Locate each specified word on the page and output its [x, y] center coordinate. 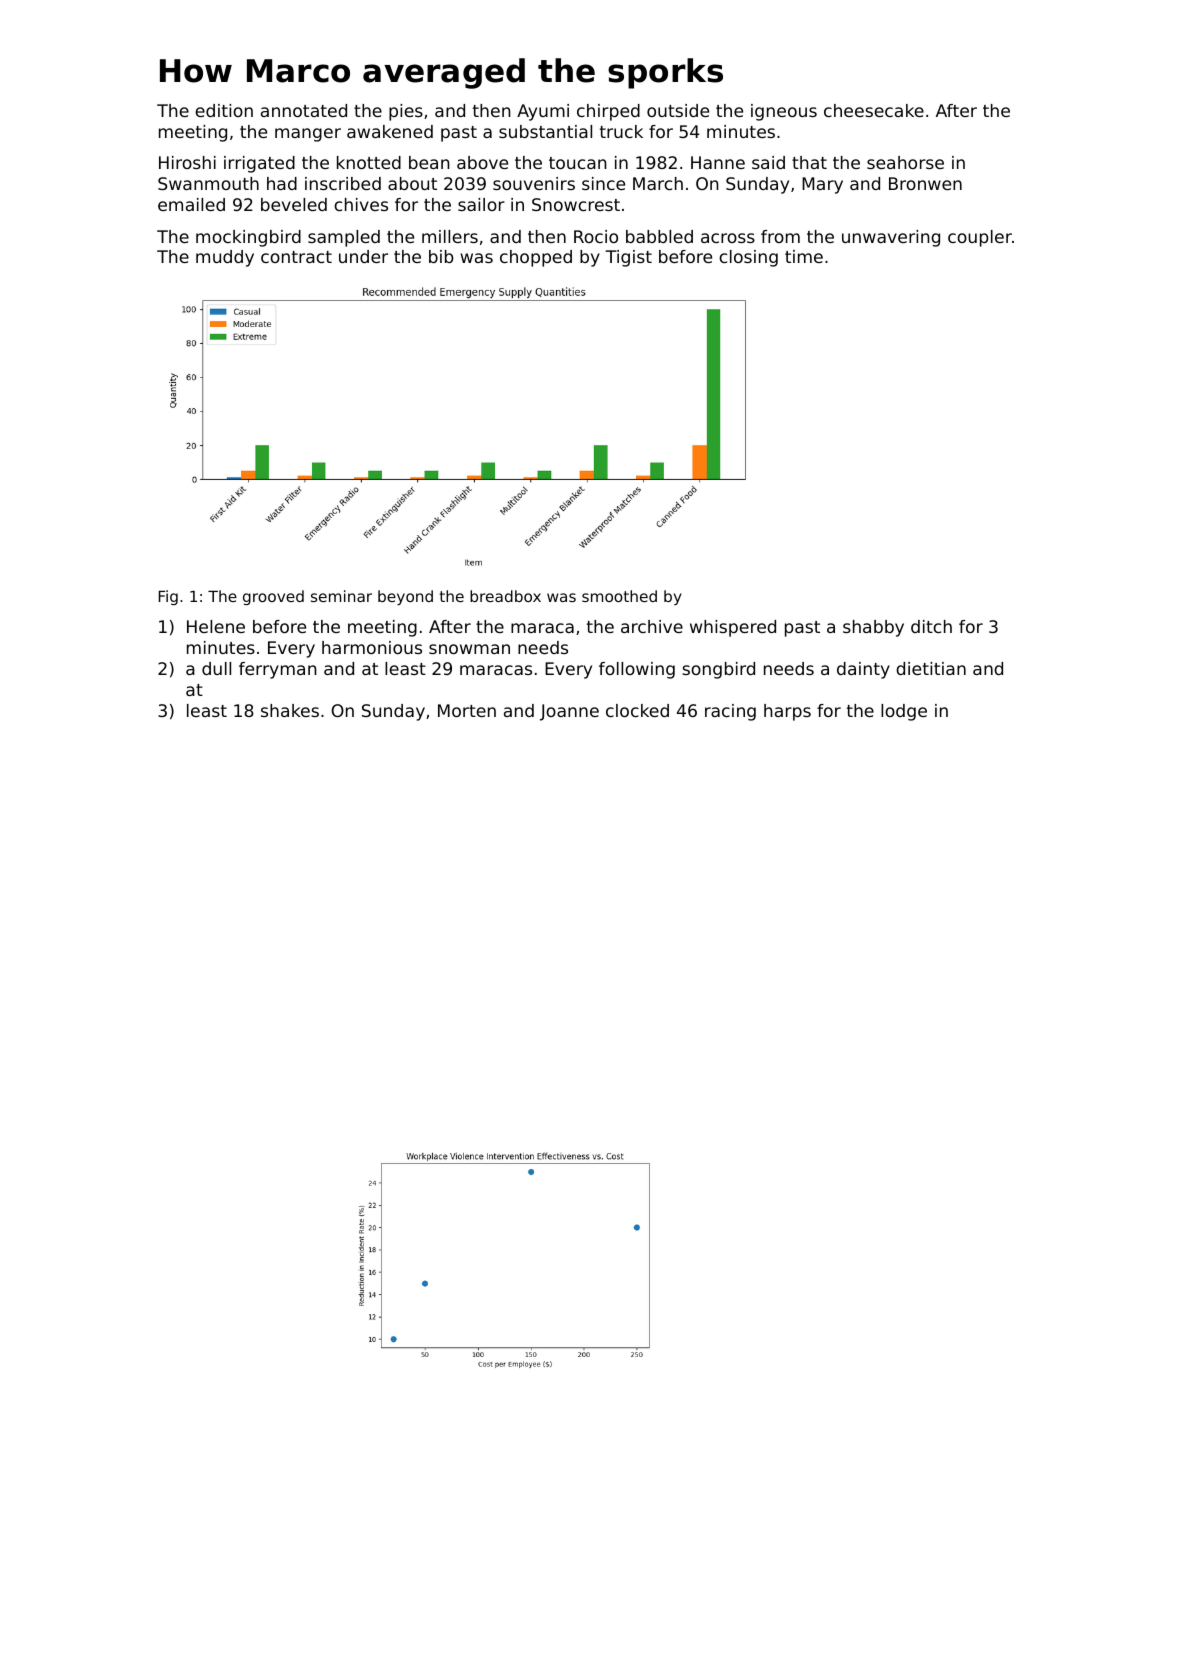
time [804, 256]
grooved [273, 597]
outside [678, 110]
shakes [290, 710]
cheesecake [874, 110]
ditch [931, 626]
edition [224, 110]
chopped [536, 258]
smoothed [619, 596]
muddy [225, 258]
